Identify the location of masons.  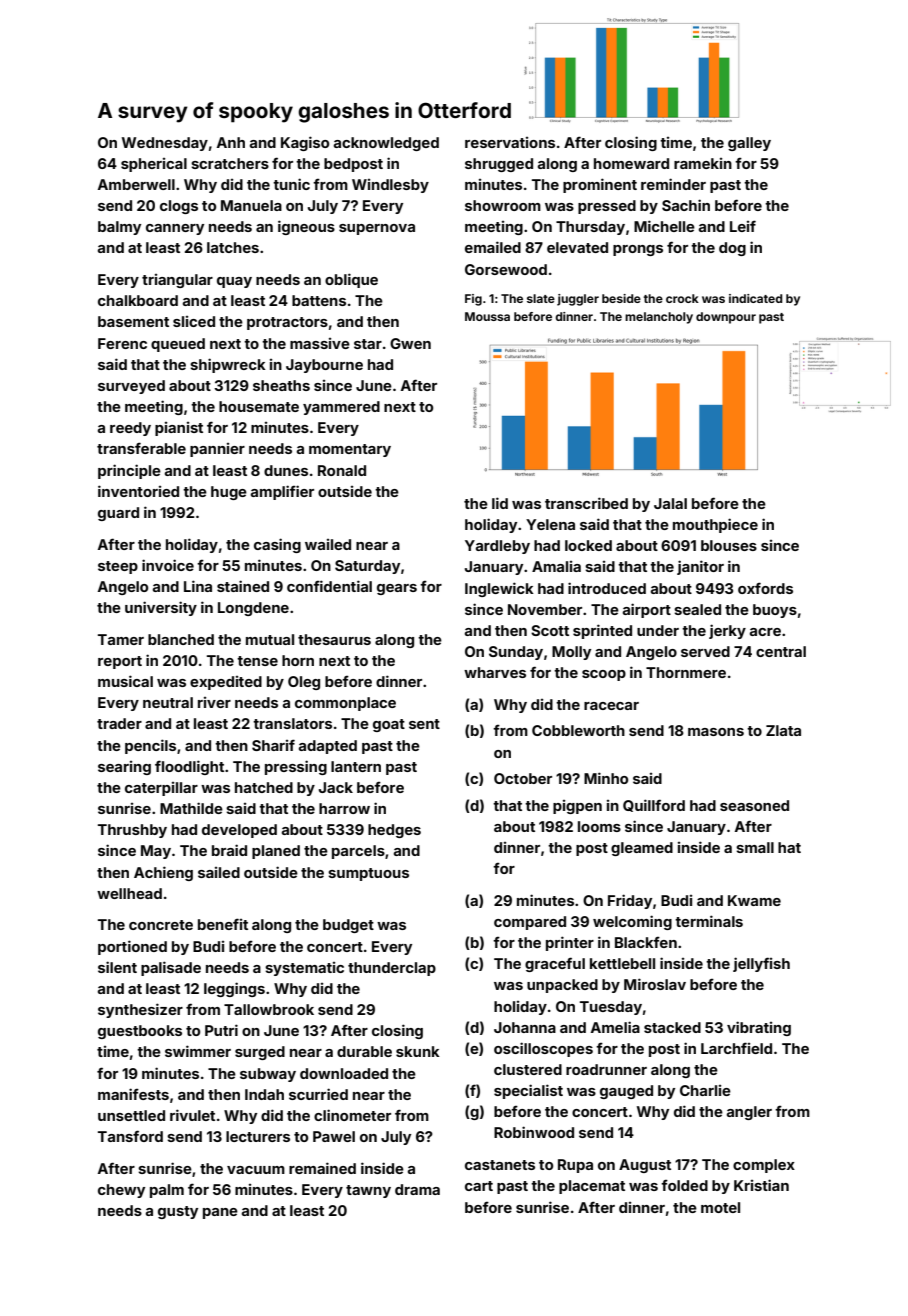
(716, 732).
